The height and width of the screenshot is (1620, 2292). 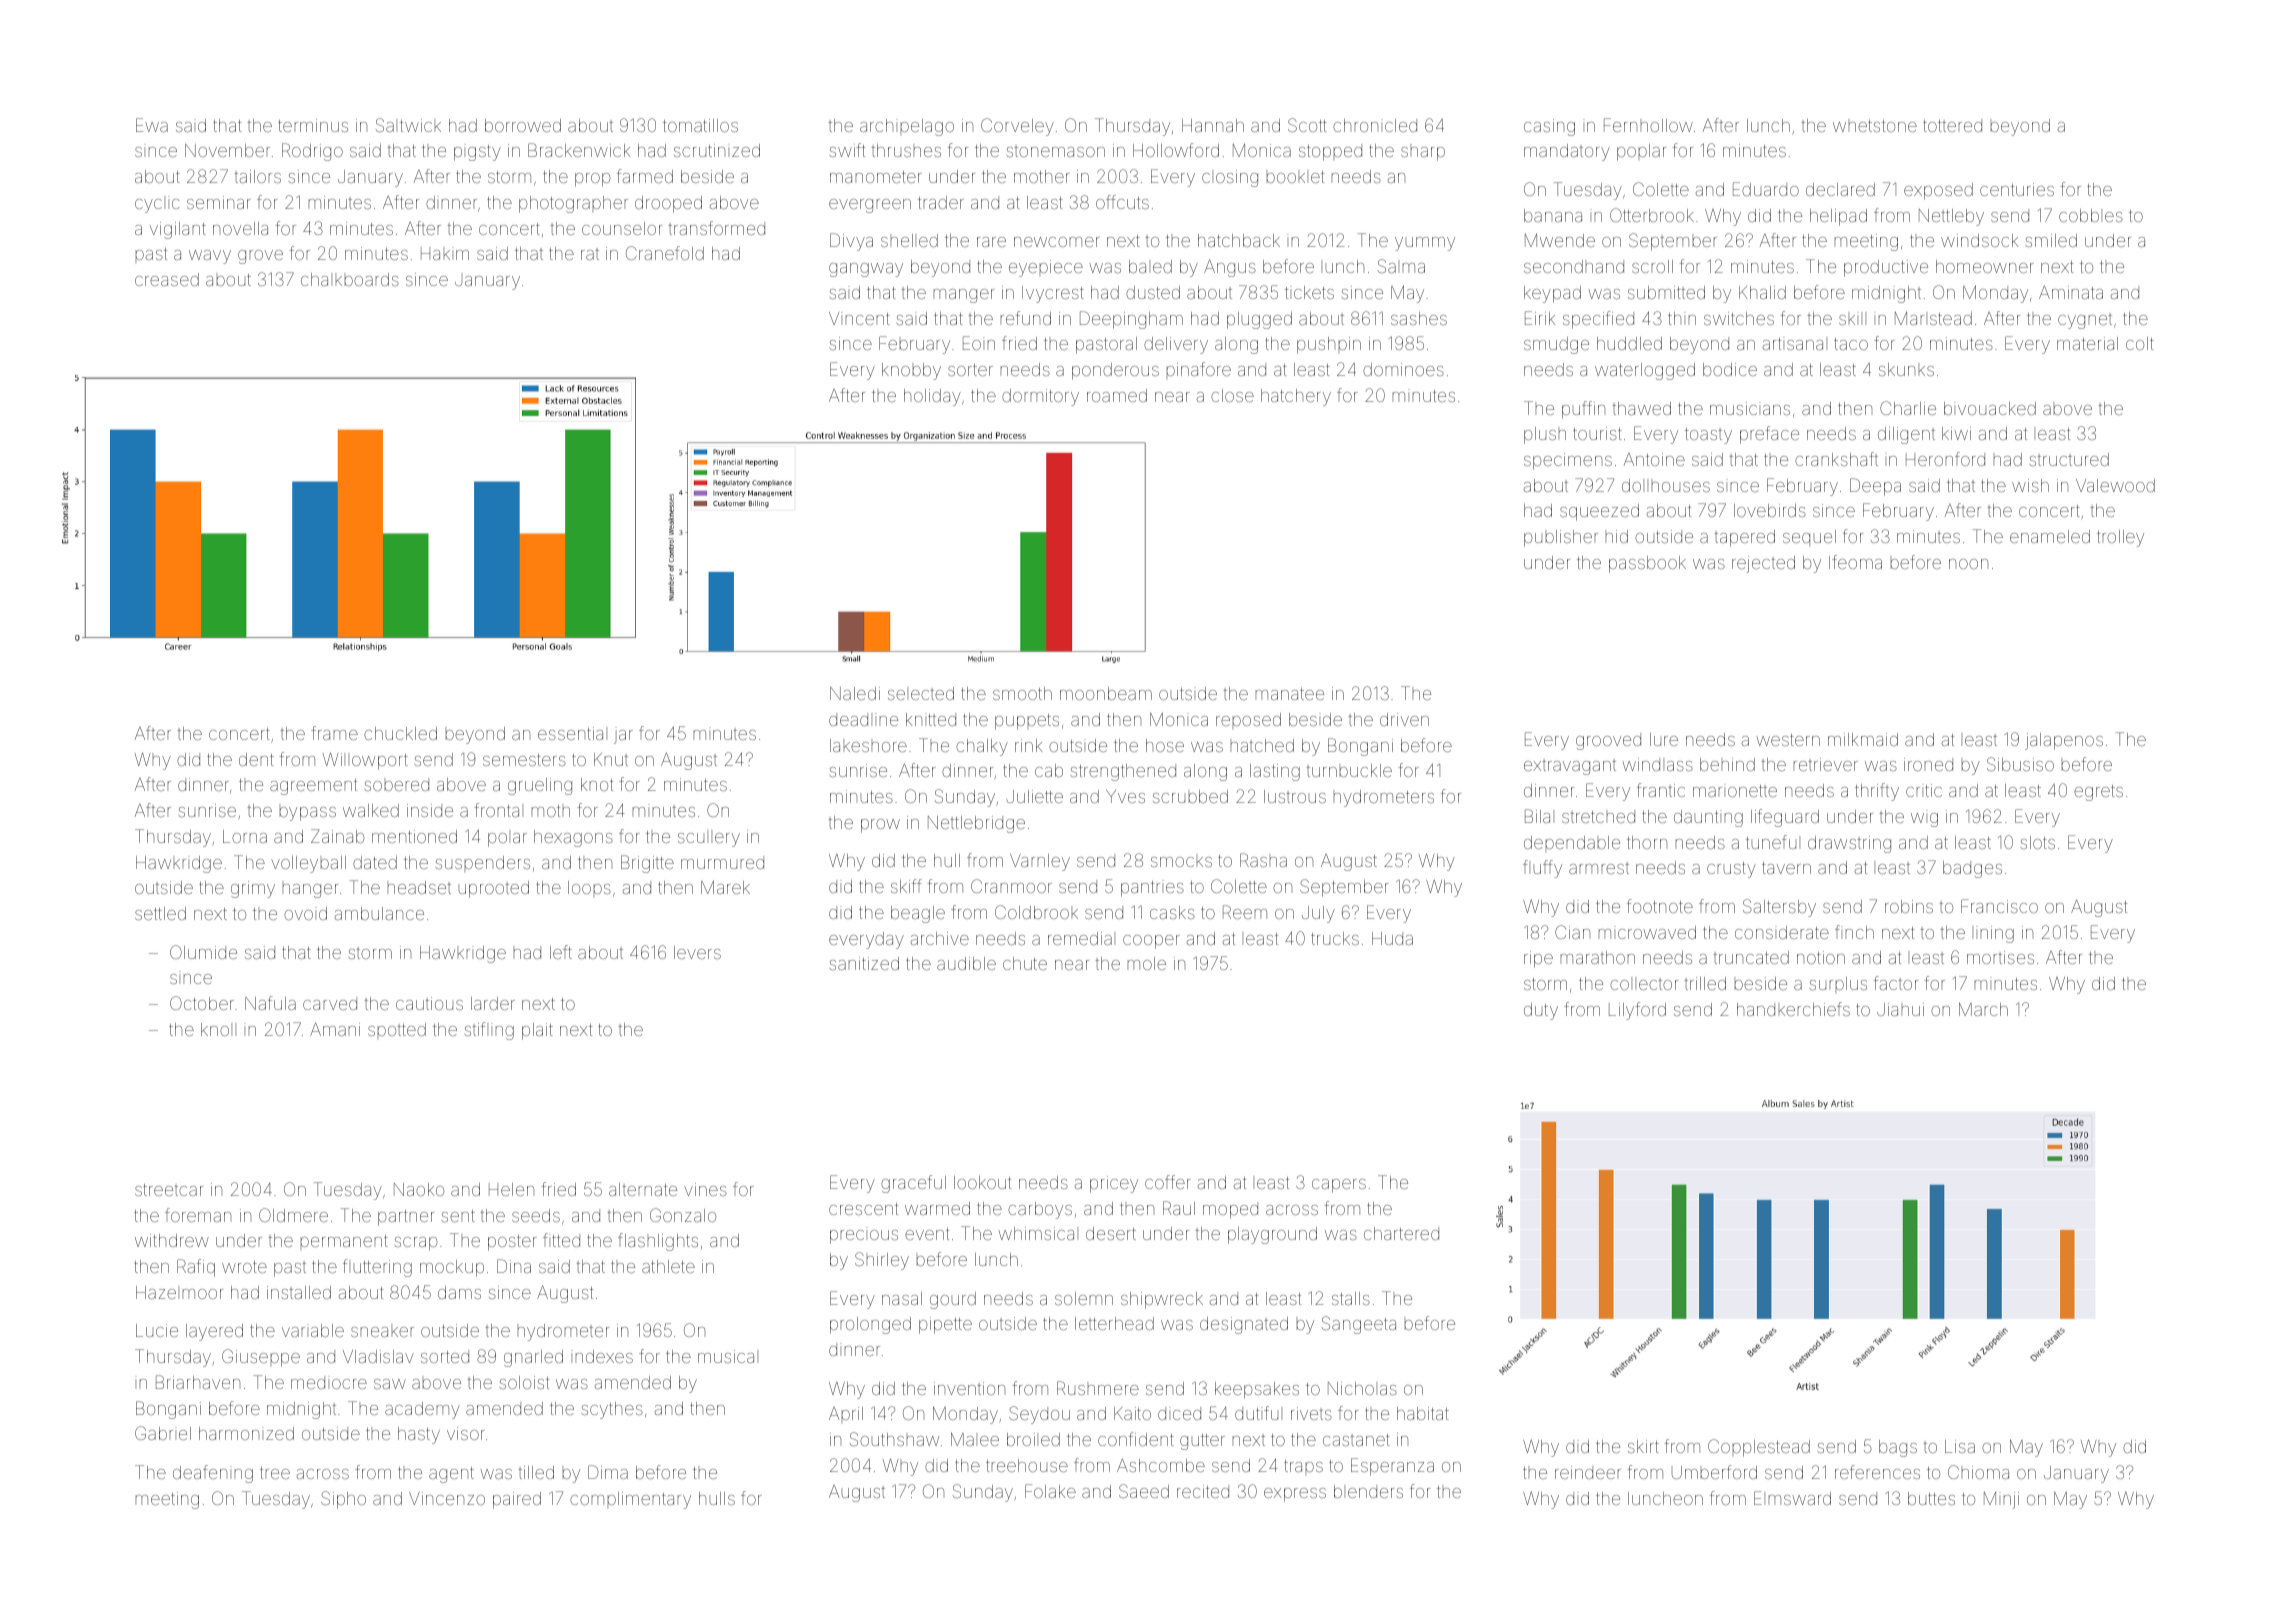 What do you see at coordinates (178, 230) in the screenshot?
I see `vigilant` at bounding box center [178, 230].
